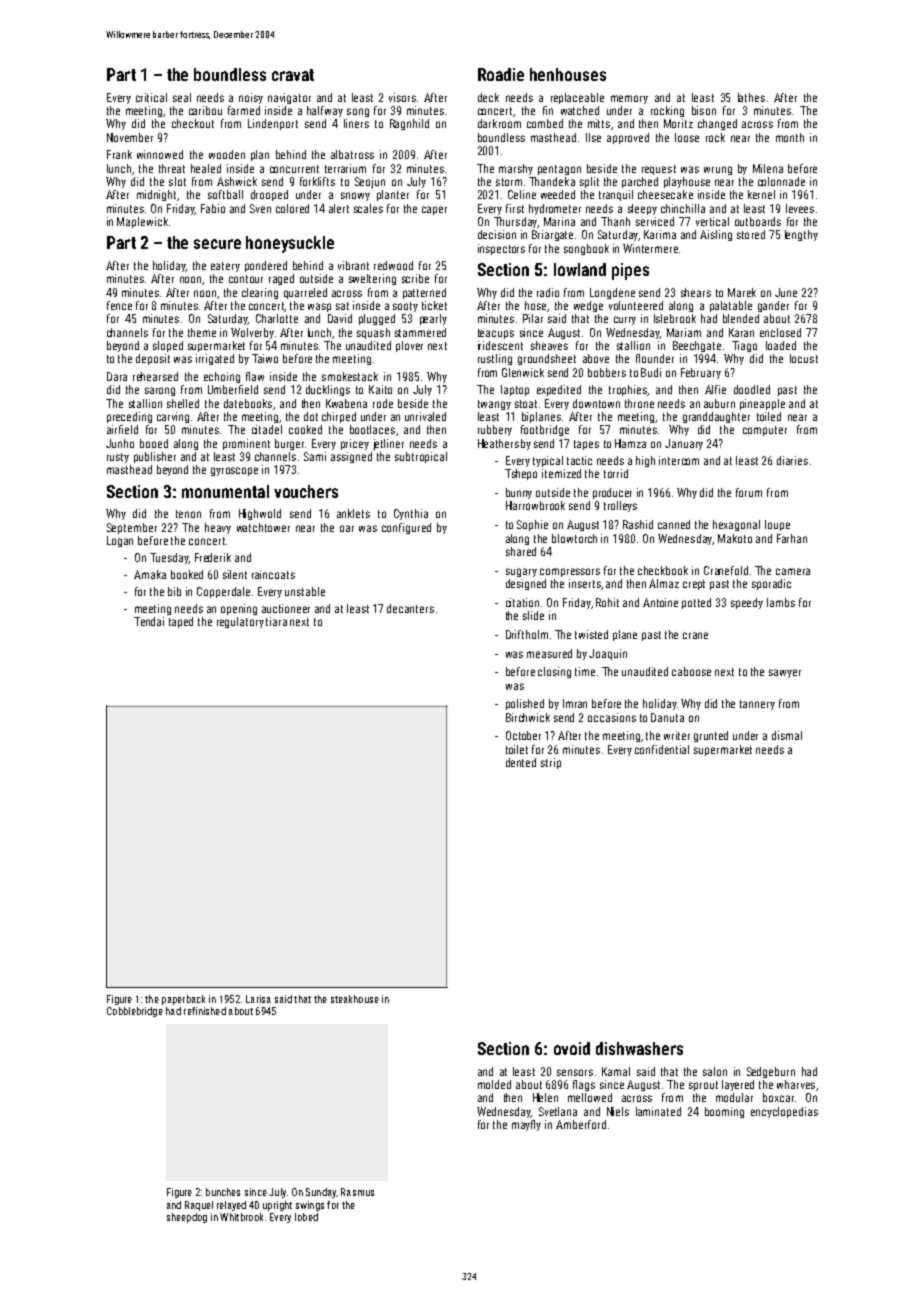 This screenshot has width=924, height=1308. Describe the element at coordinates (294, 169) in the screenshot. I see `concurrent` at that location.
